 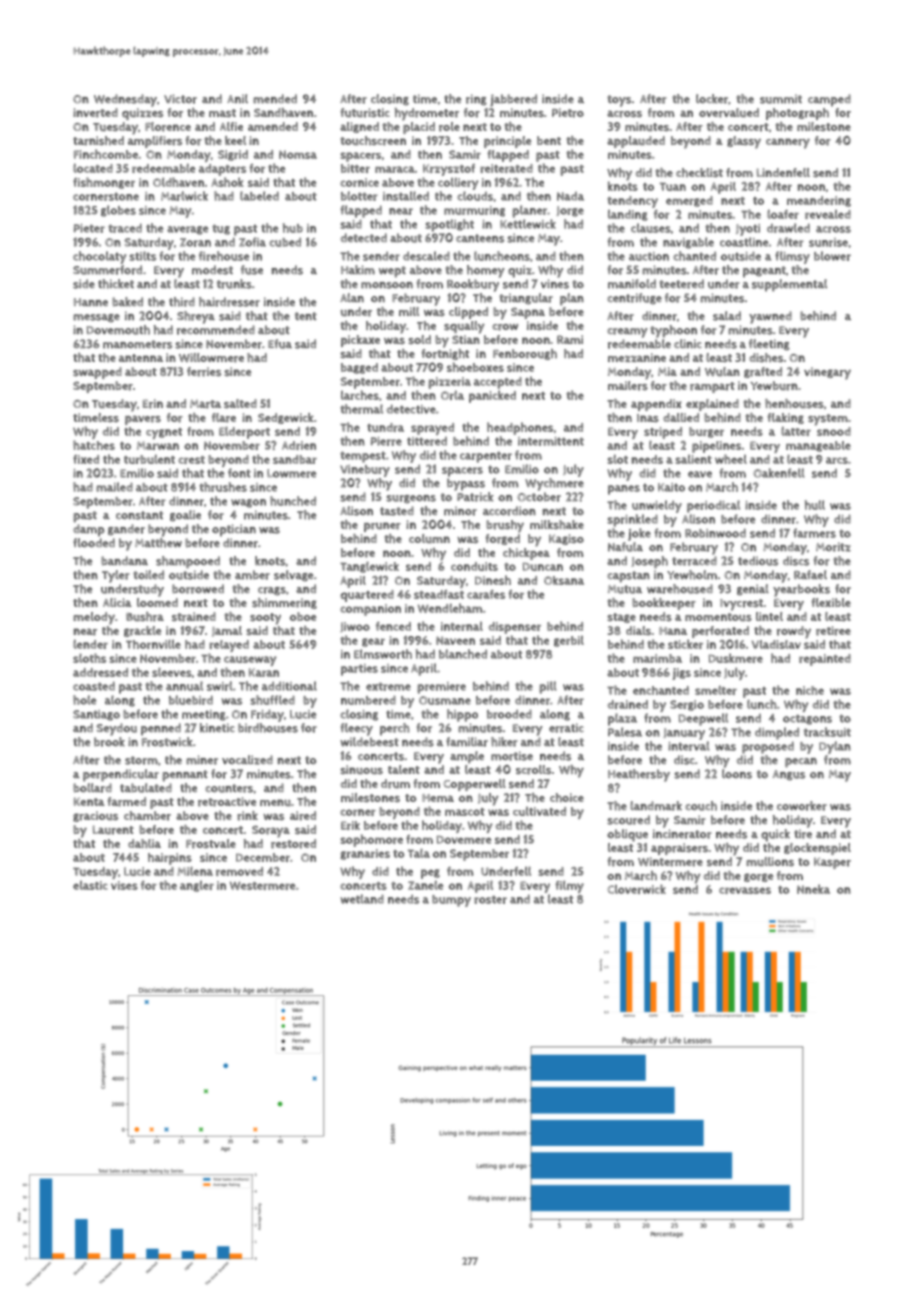 I want to click on Moritz, so click(x=833, y=547).
